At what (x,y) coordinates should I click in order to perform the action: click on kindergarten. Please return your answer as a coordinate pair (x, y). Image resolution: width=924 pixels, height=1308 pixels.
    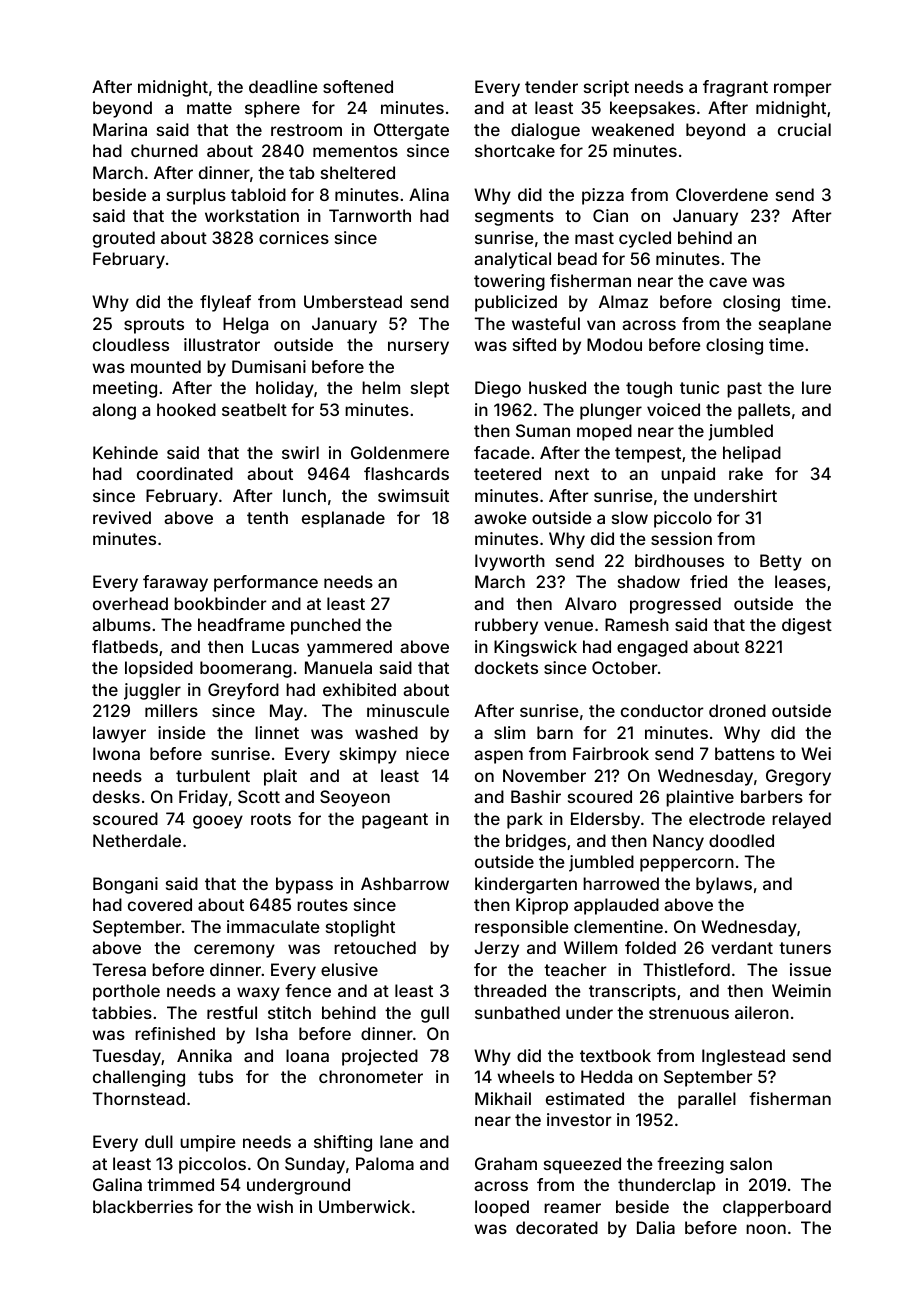
    Looking at the image, I should click on (526, 885).
